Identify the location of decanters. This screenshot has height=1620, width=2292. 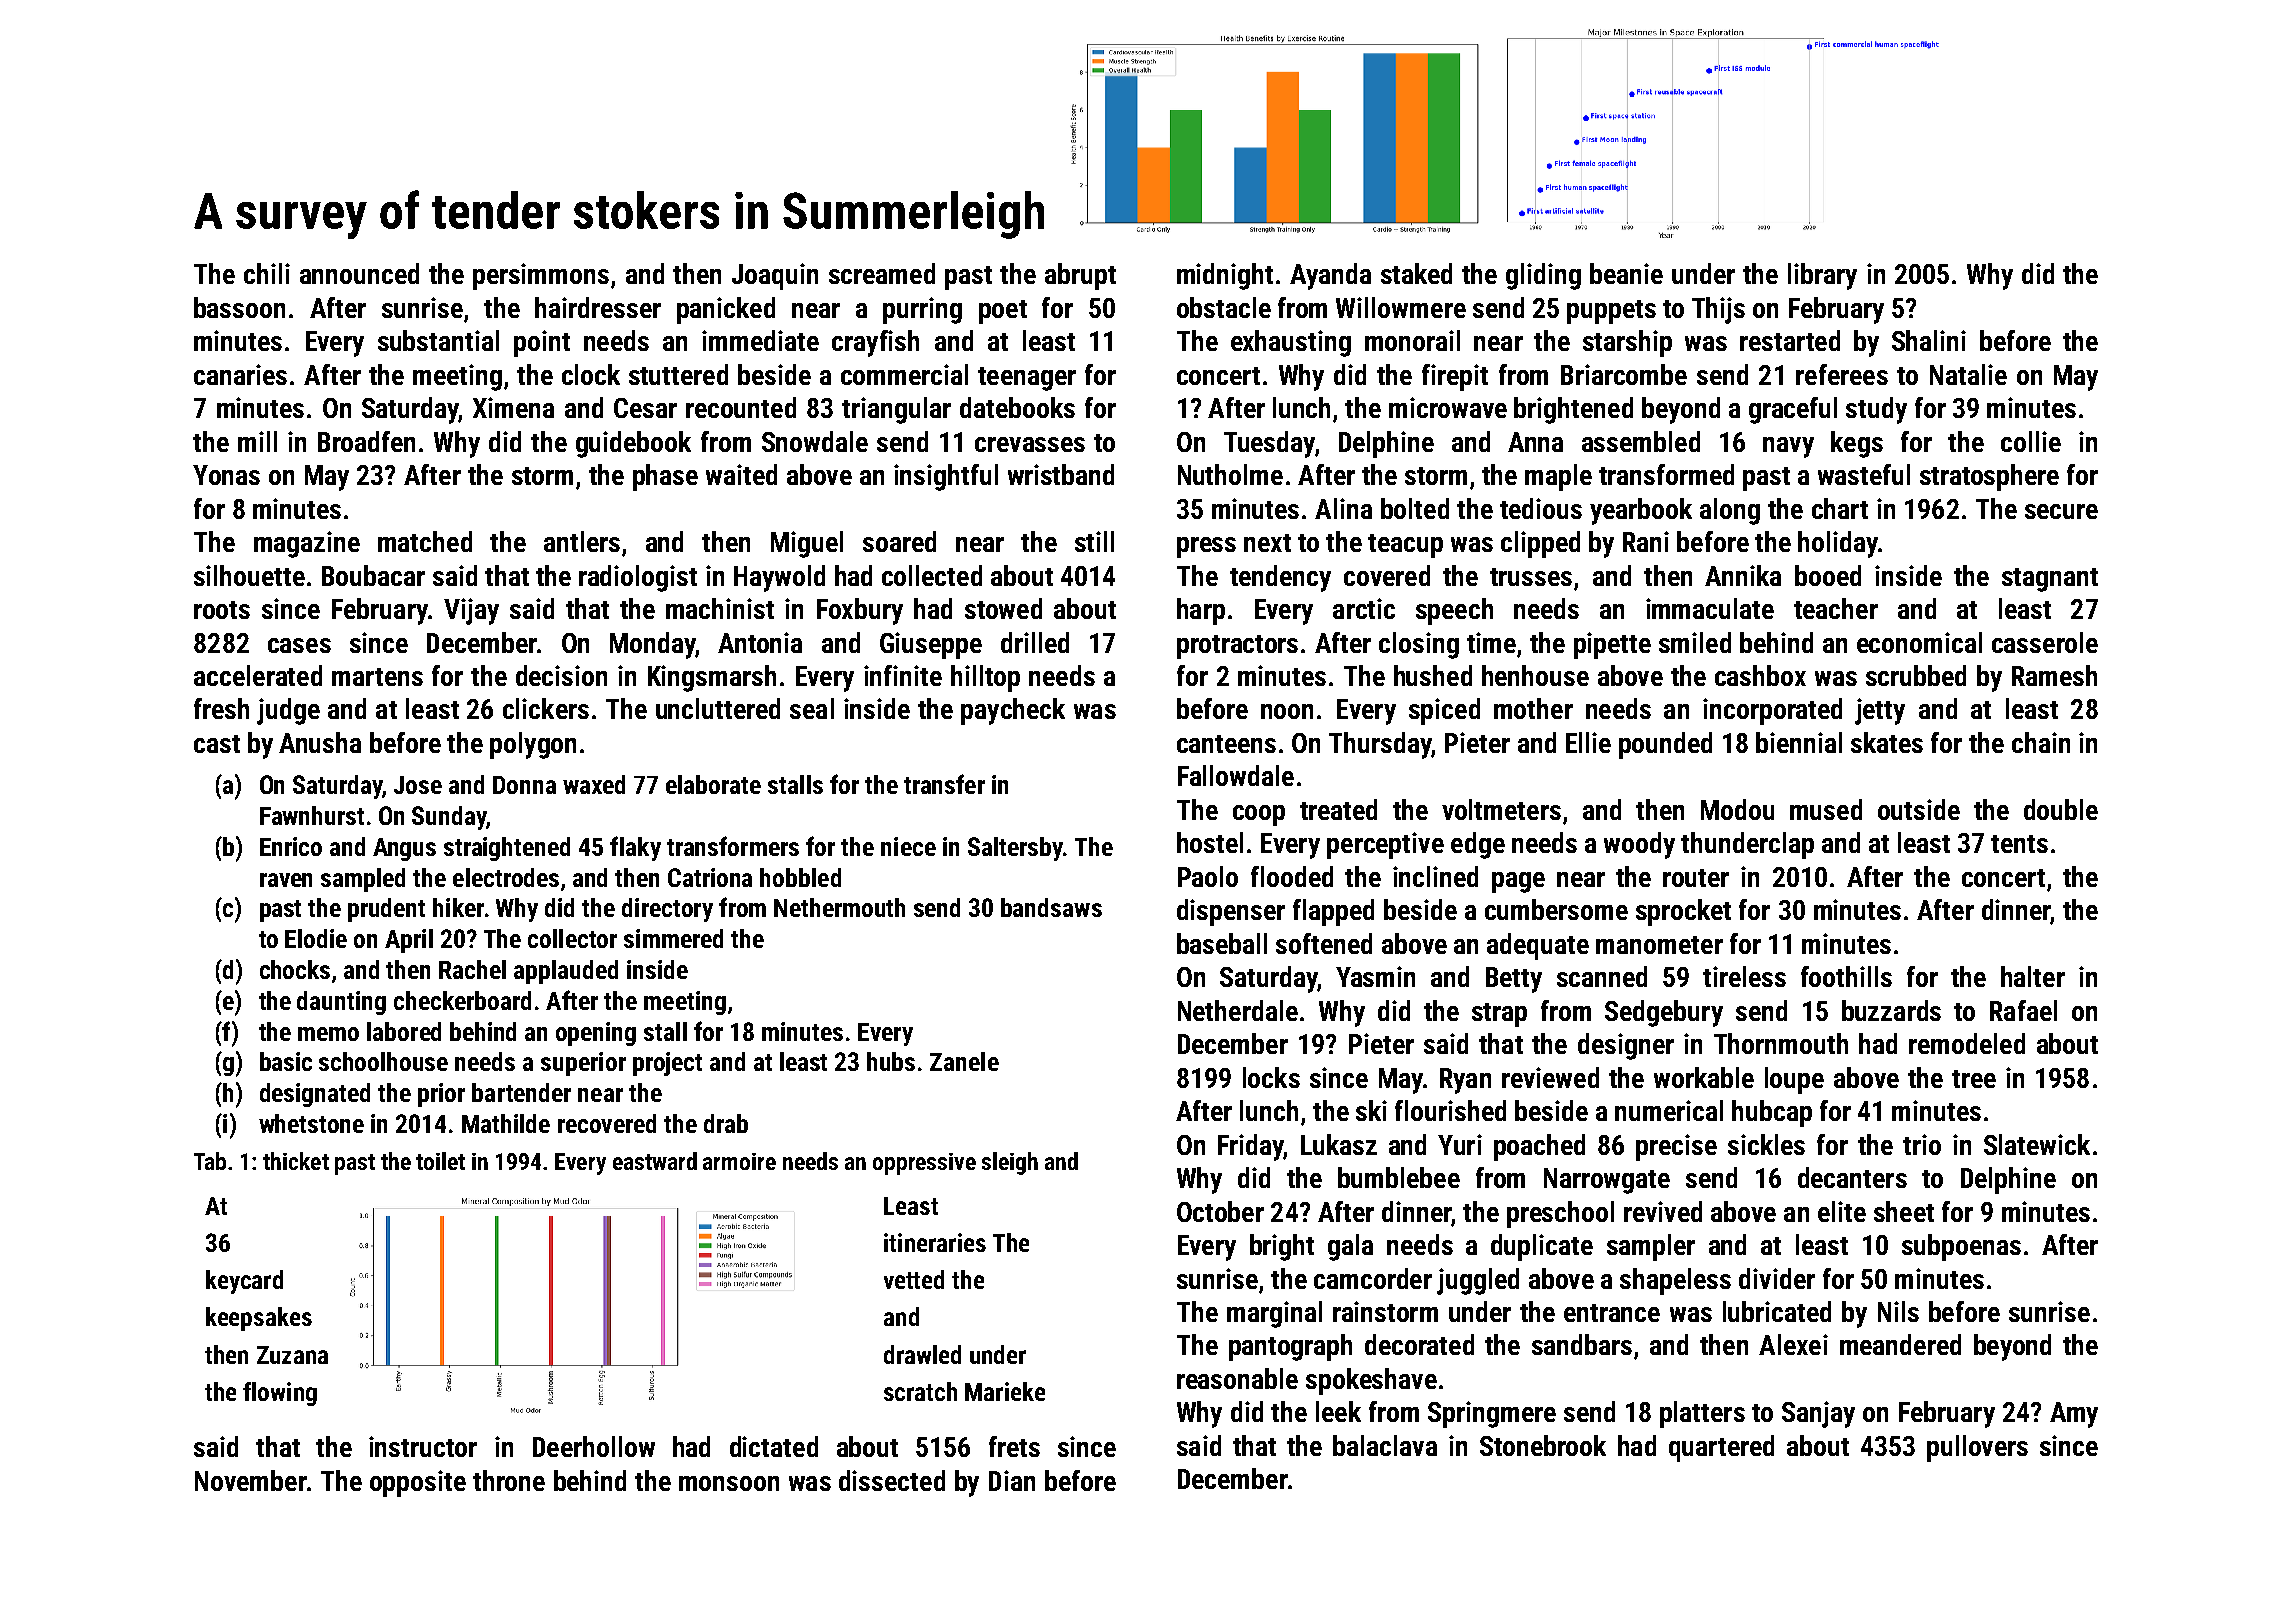
(1852, 1177).
